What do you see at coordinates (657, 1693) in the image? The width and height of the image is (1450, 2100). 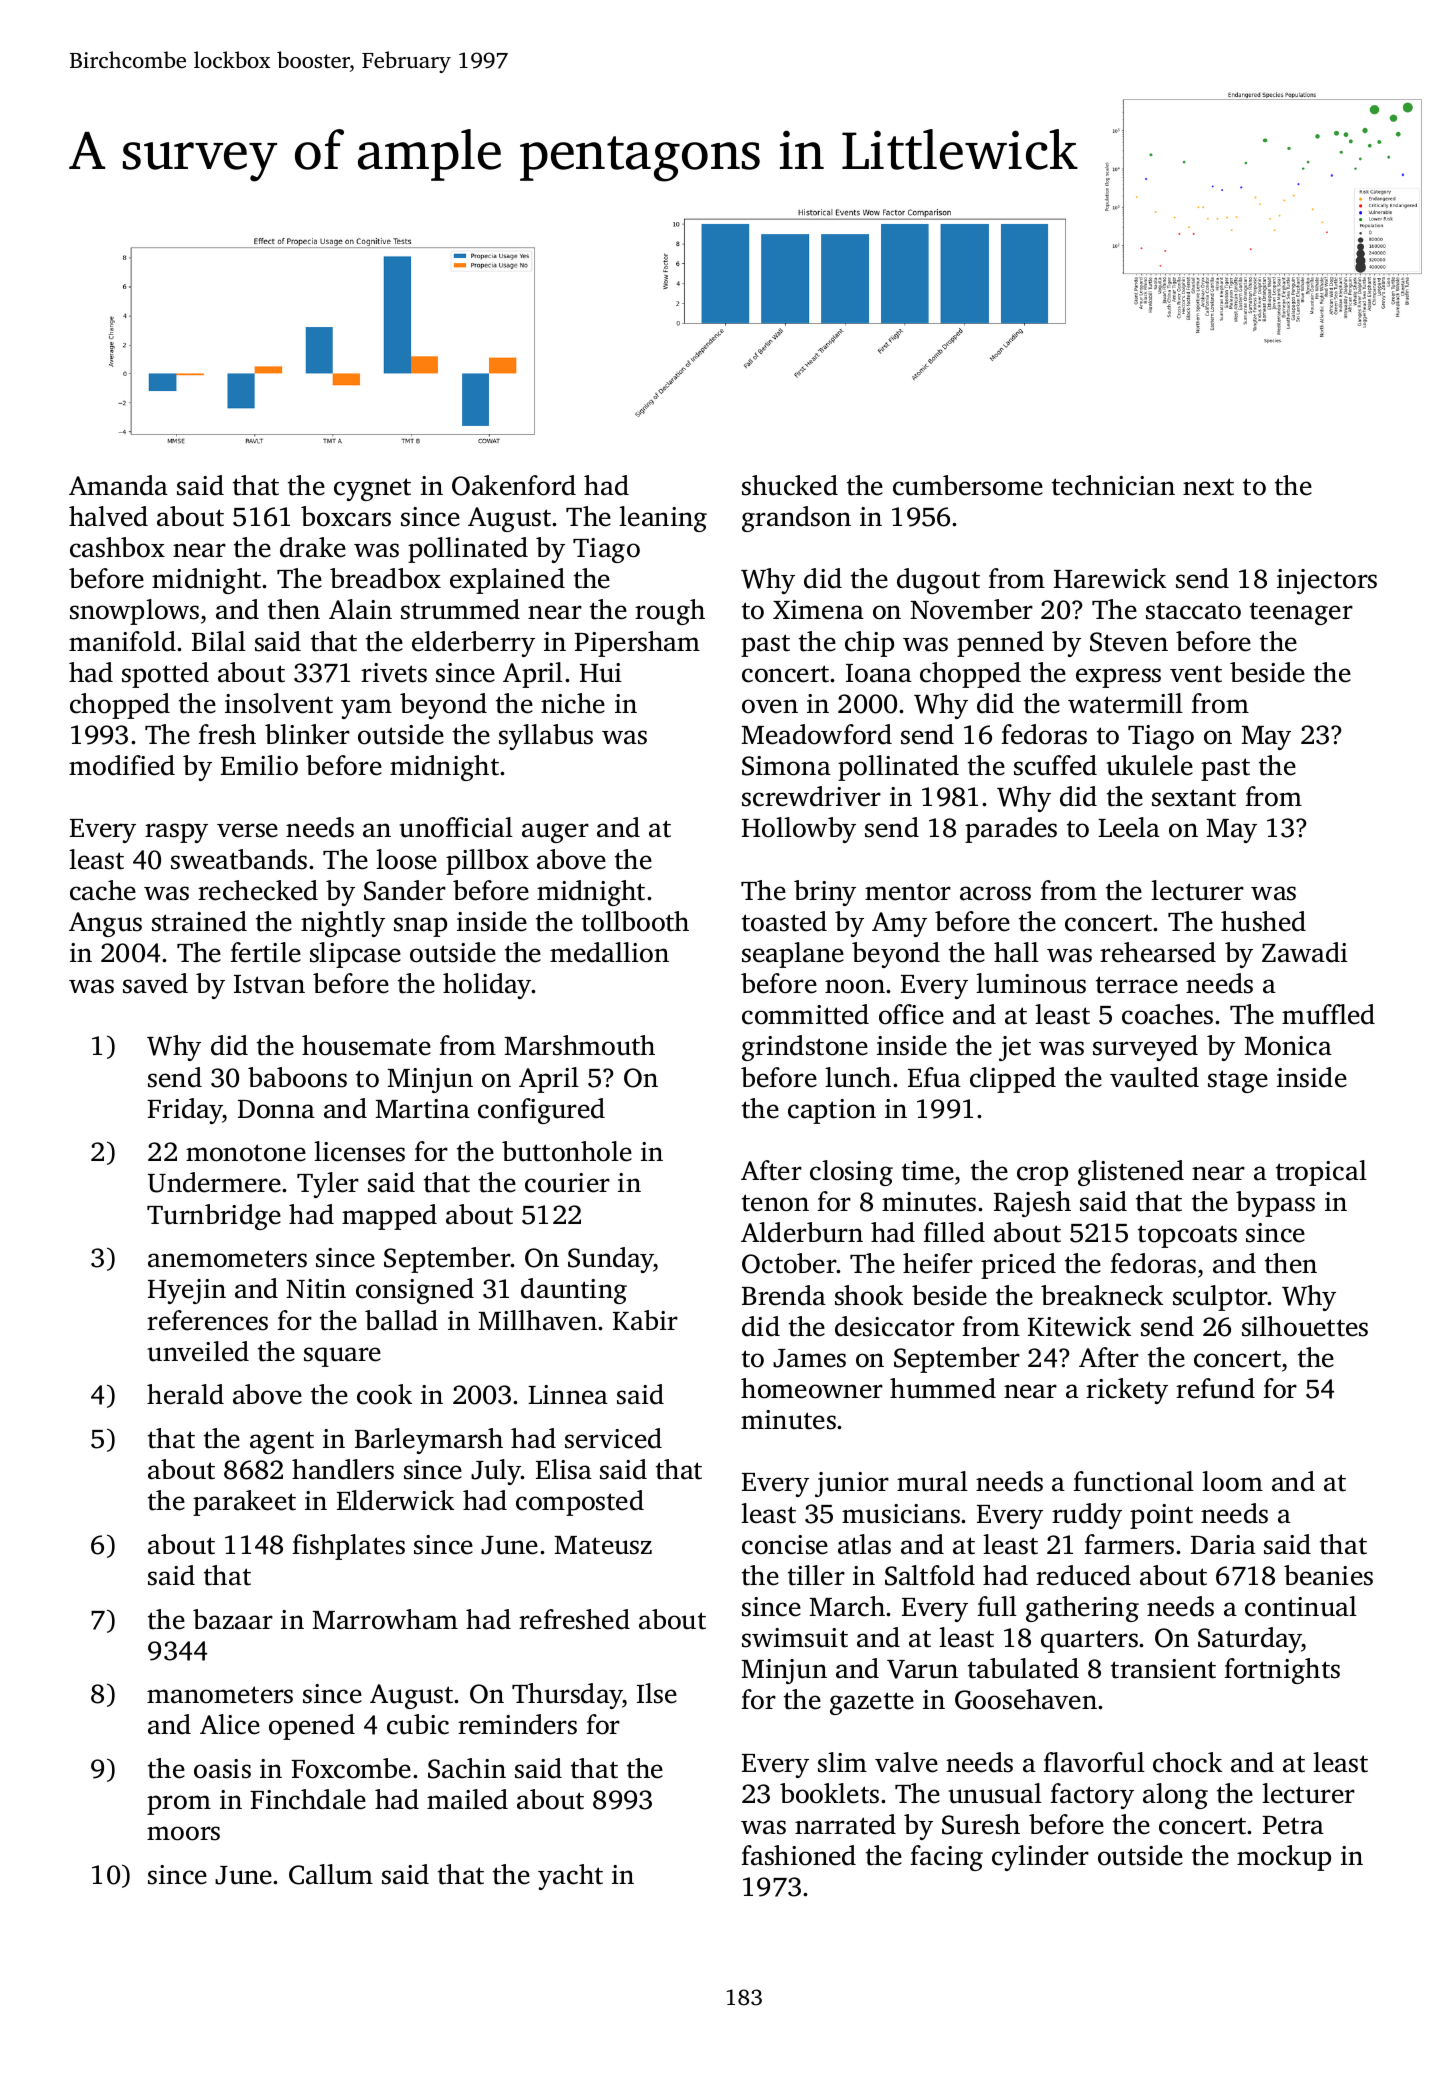 I see `Ilse` at bounding box center [657, 1693].
